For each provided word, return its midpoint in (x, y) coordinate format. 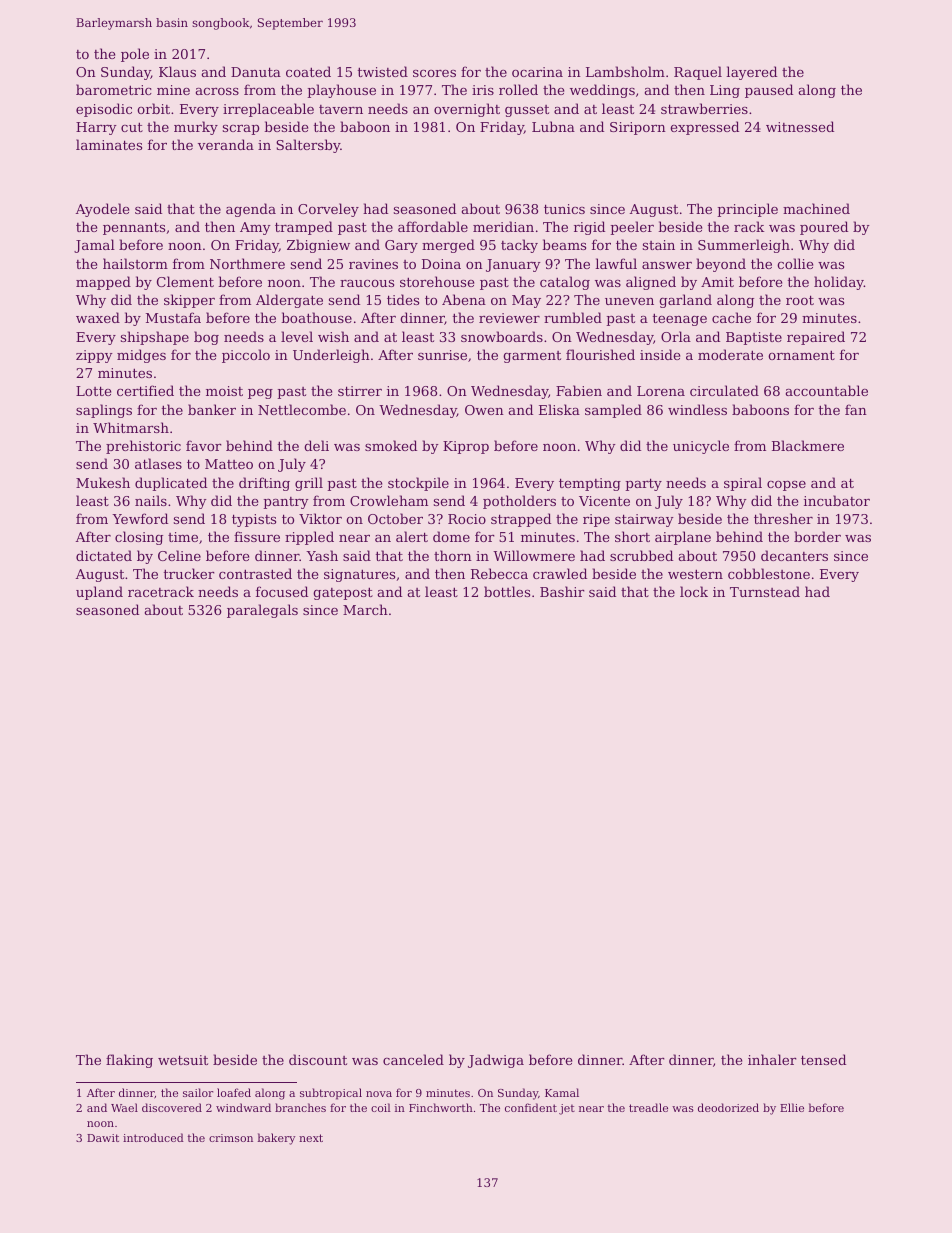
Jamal (94, 246)
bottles (507, 591)
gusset (527, 111)
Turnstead (765, 591)
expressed (704, 128)
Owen (484, 410)
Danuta (256, 72)
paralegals (262, 611)
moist (224, 391)
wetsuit (183, 1060)
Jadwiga (496, 1061)
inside (660, 354)
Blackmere (808, 445)
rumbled (573, 317)
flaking (129, 1061)
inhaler (772, 1059)
